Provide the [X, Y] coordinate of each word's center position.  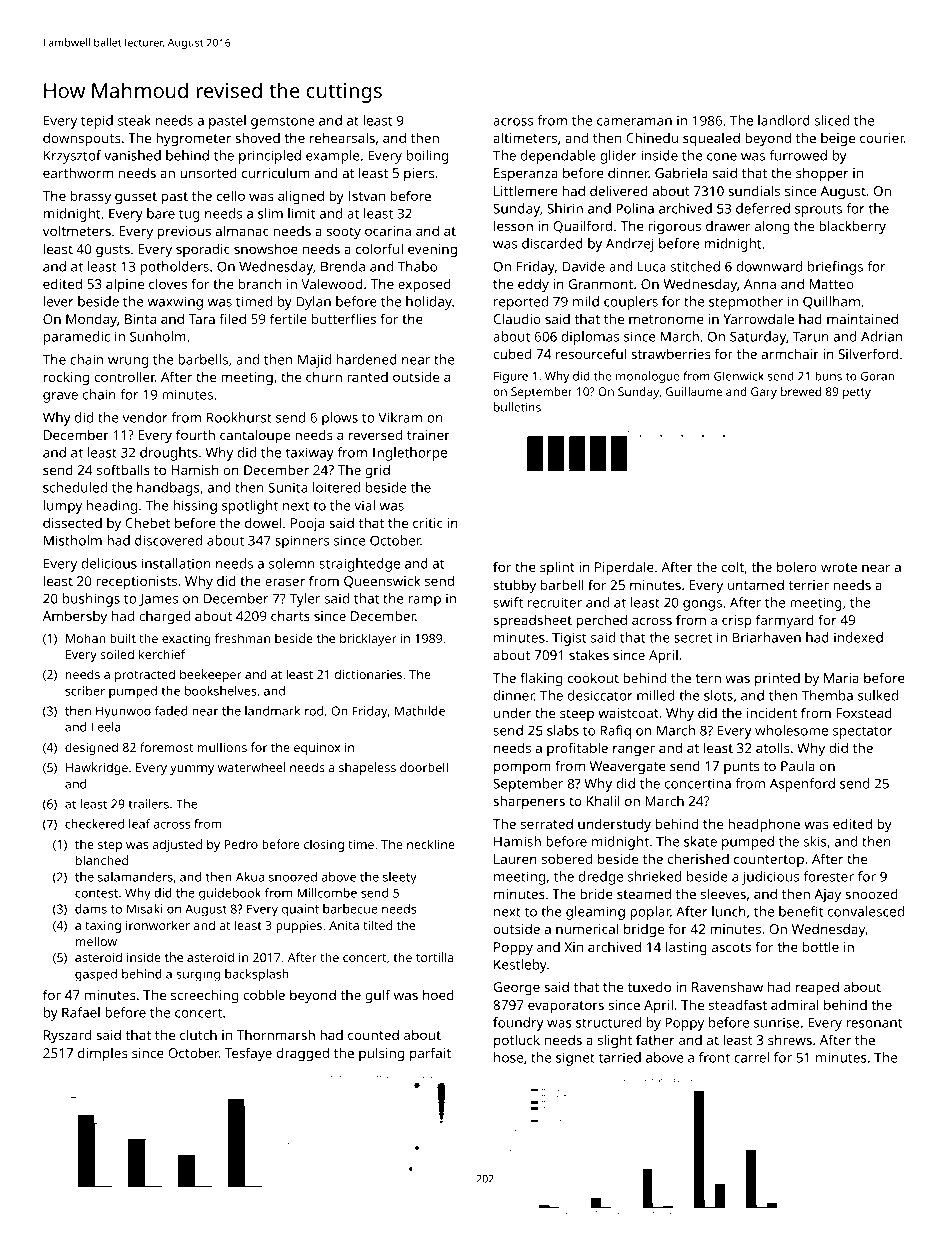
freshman [242, 638]
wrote [839, 567]
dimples [103, 1054]
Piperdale [624, 568]
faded [171, 711]
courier [882, 138]
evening [432, 251]
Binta [140, 319]
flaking [541, 679]
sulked [878, 695]
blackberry [852, 227]
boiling [427, 157]
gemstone [282, 122]
